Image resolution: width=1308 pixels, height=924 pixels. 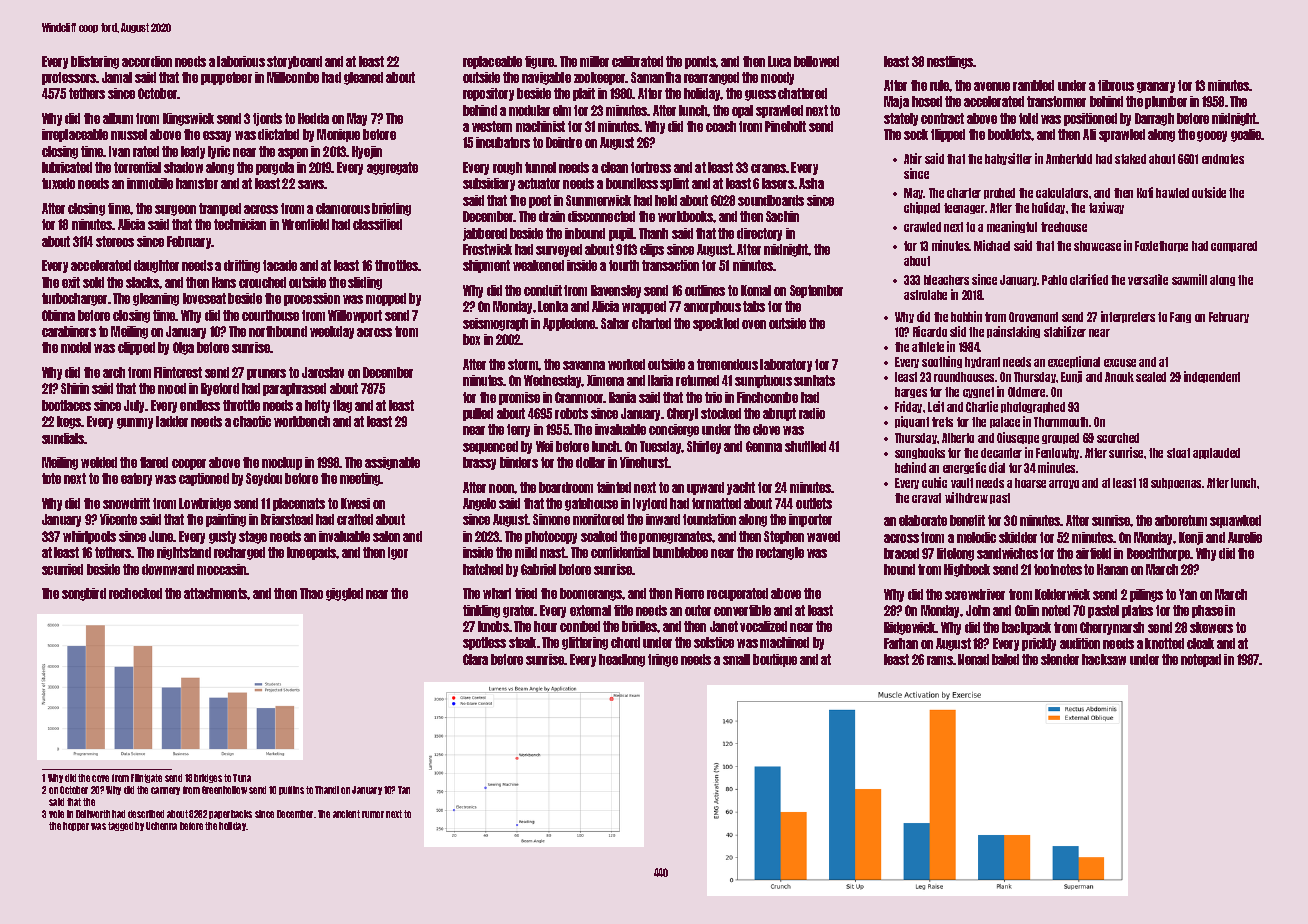 What do you see at coordinates (1130, 159) in the image?
I see `staked` at bounding box center [1130, 159].
